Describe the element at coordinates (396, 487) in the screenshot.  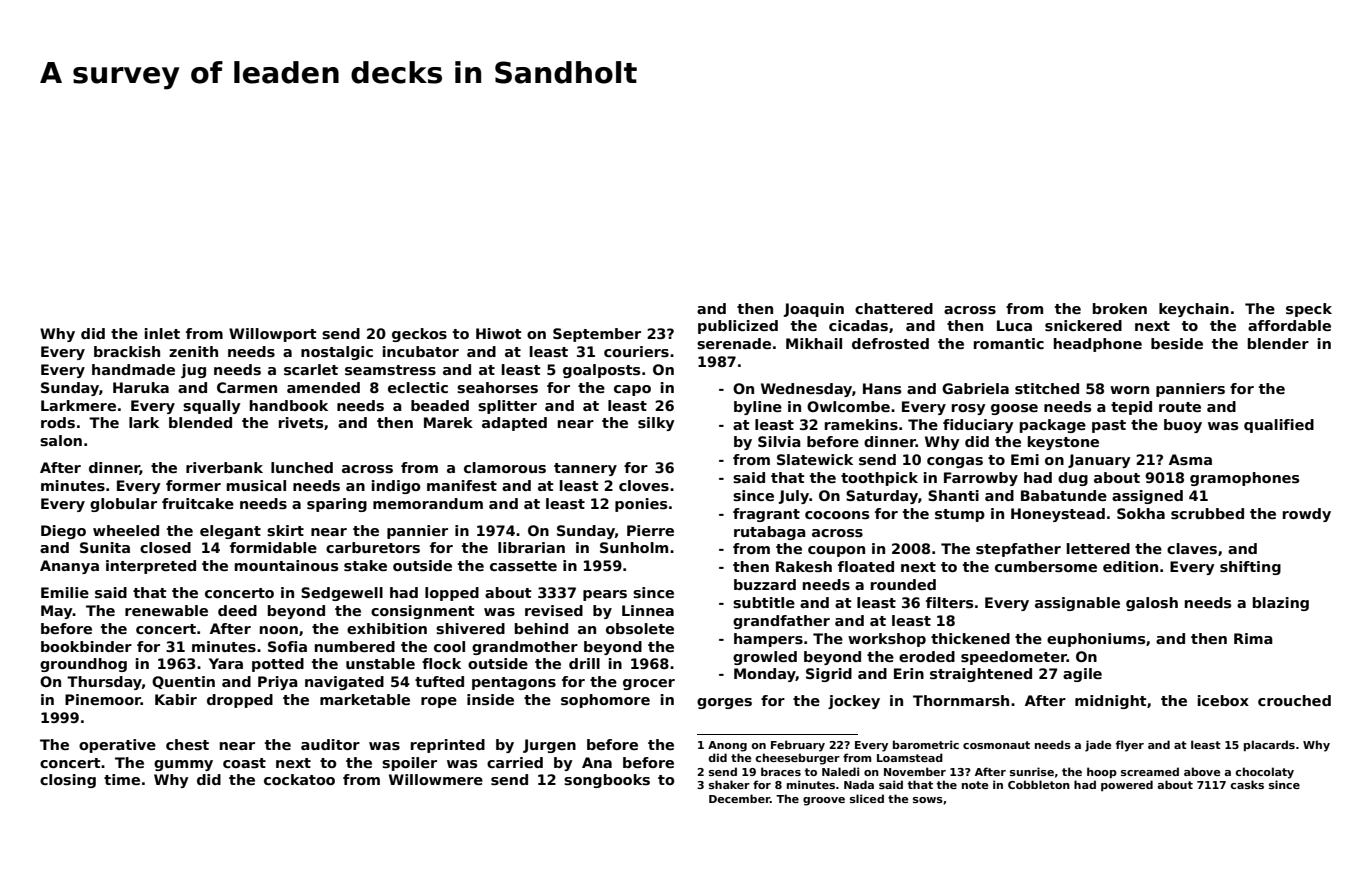
I see `indigo` at that location.
